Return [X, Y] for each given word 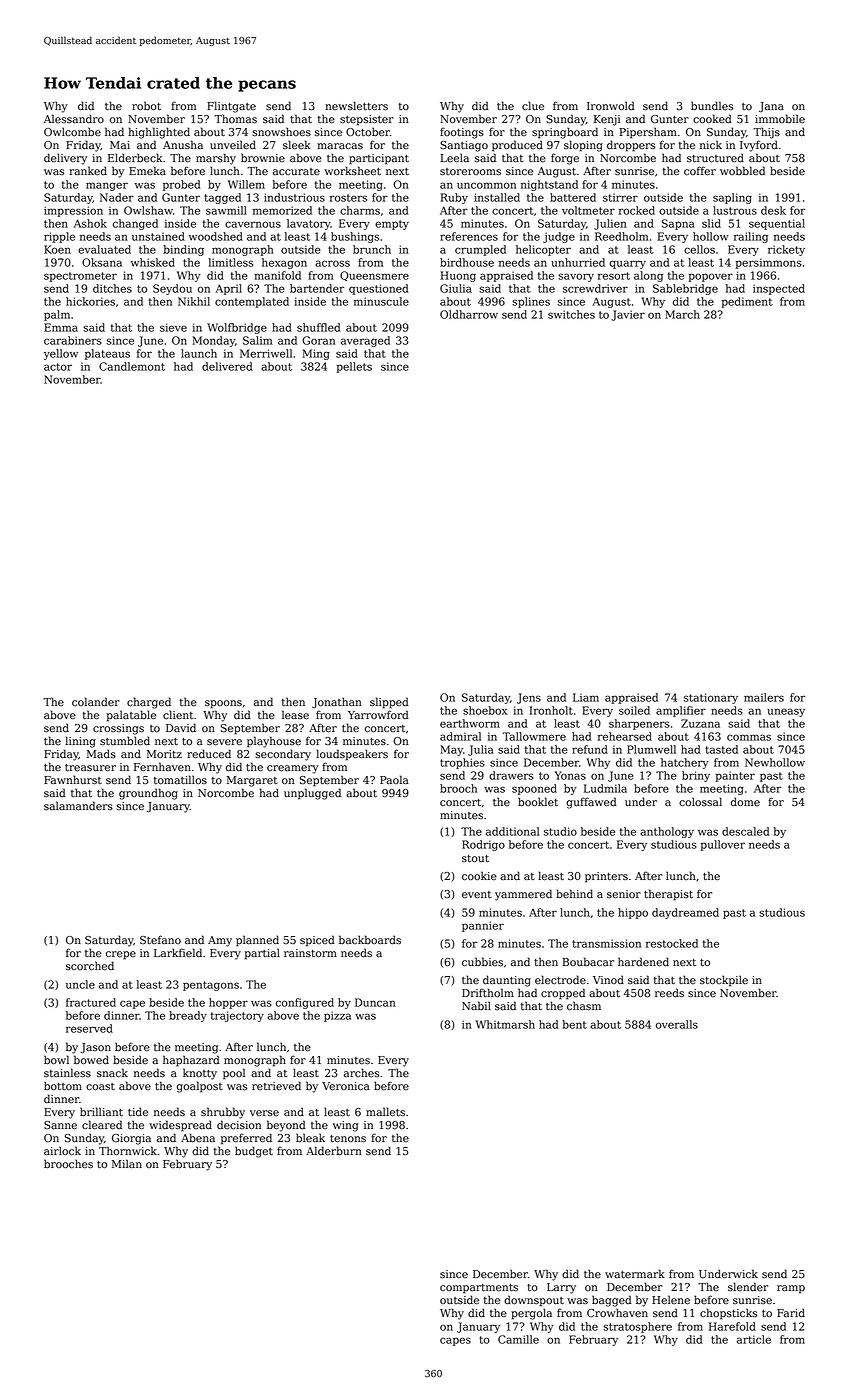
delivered [227, 366]
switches [571, 314]
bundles [712, 106]
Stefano [160, 940]
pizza [337, 1016]
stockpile [724, 981]
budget [254, 1152]
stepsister [367, 120]
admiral [460, 736]
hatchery [685, 763]
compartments [479, 1289]
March [682, 314]
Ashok [90, 223]
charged [149, 703]
